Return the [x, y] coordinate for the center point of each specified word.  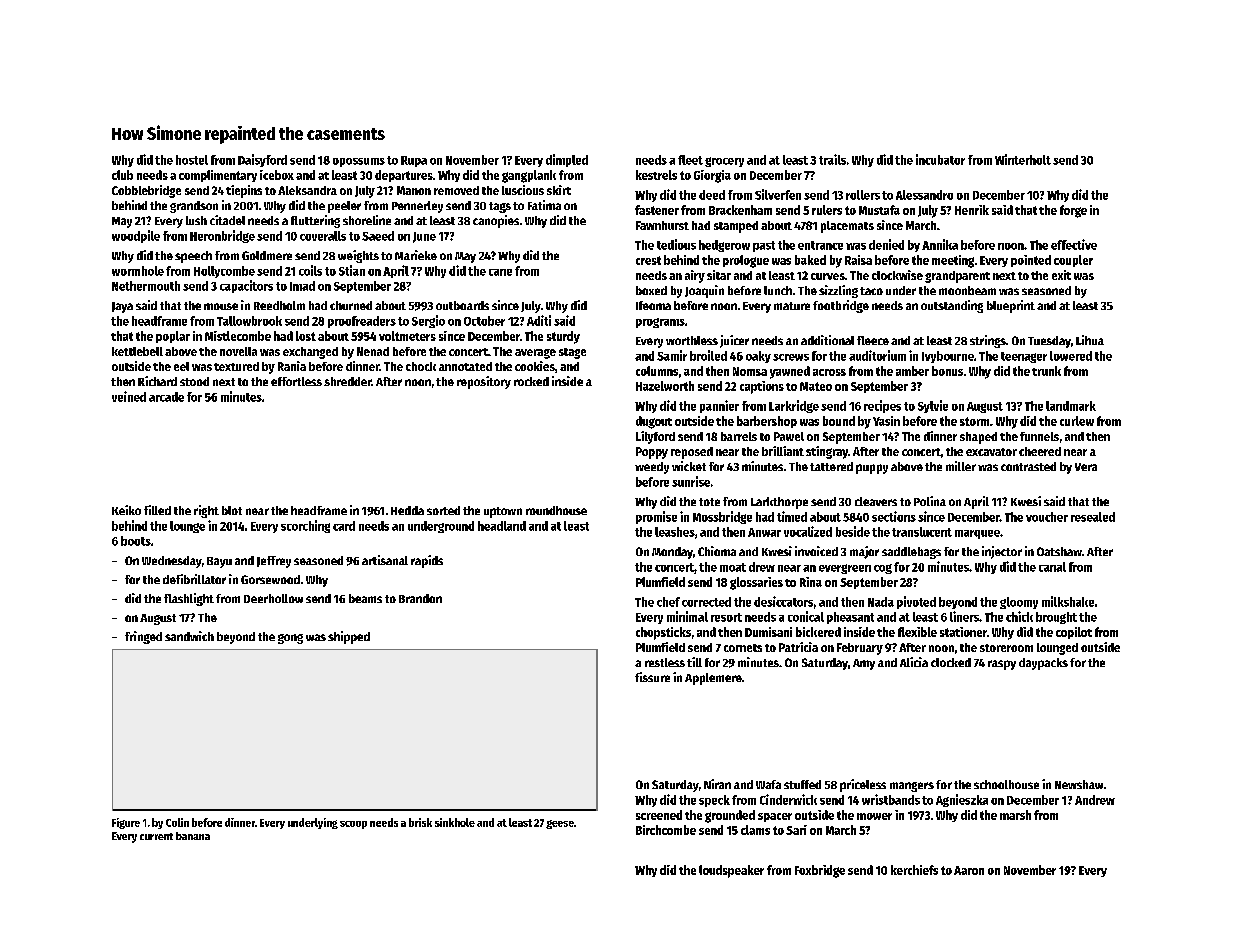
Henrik [972, 210]
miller [961, 466]
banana [193, 836]
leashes [675, 532]
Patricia [798, 647]
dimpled [567, 160]
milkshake [1068, 601]
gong [290, 639]
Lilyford [655, 437]
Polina [930, 501]
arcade [166, 397]
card [344, 526]
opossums [359, 162]
